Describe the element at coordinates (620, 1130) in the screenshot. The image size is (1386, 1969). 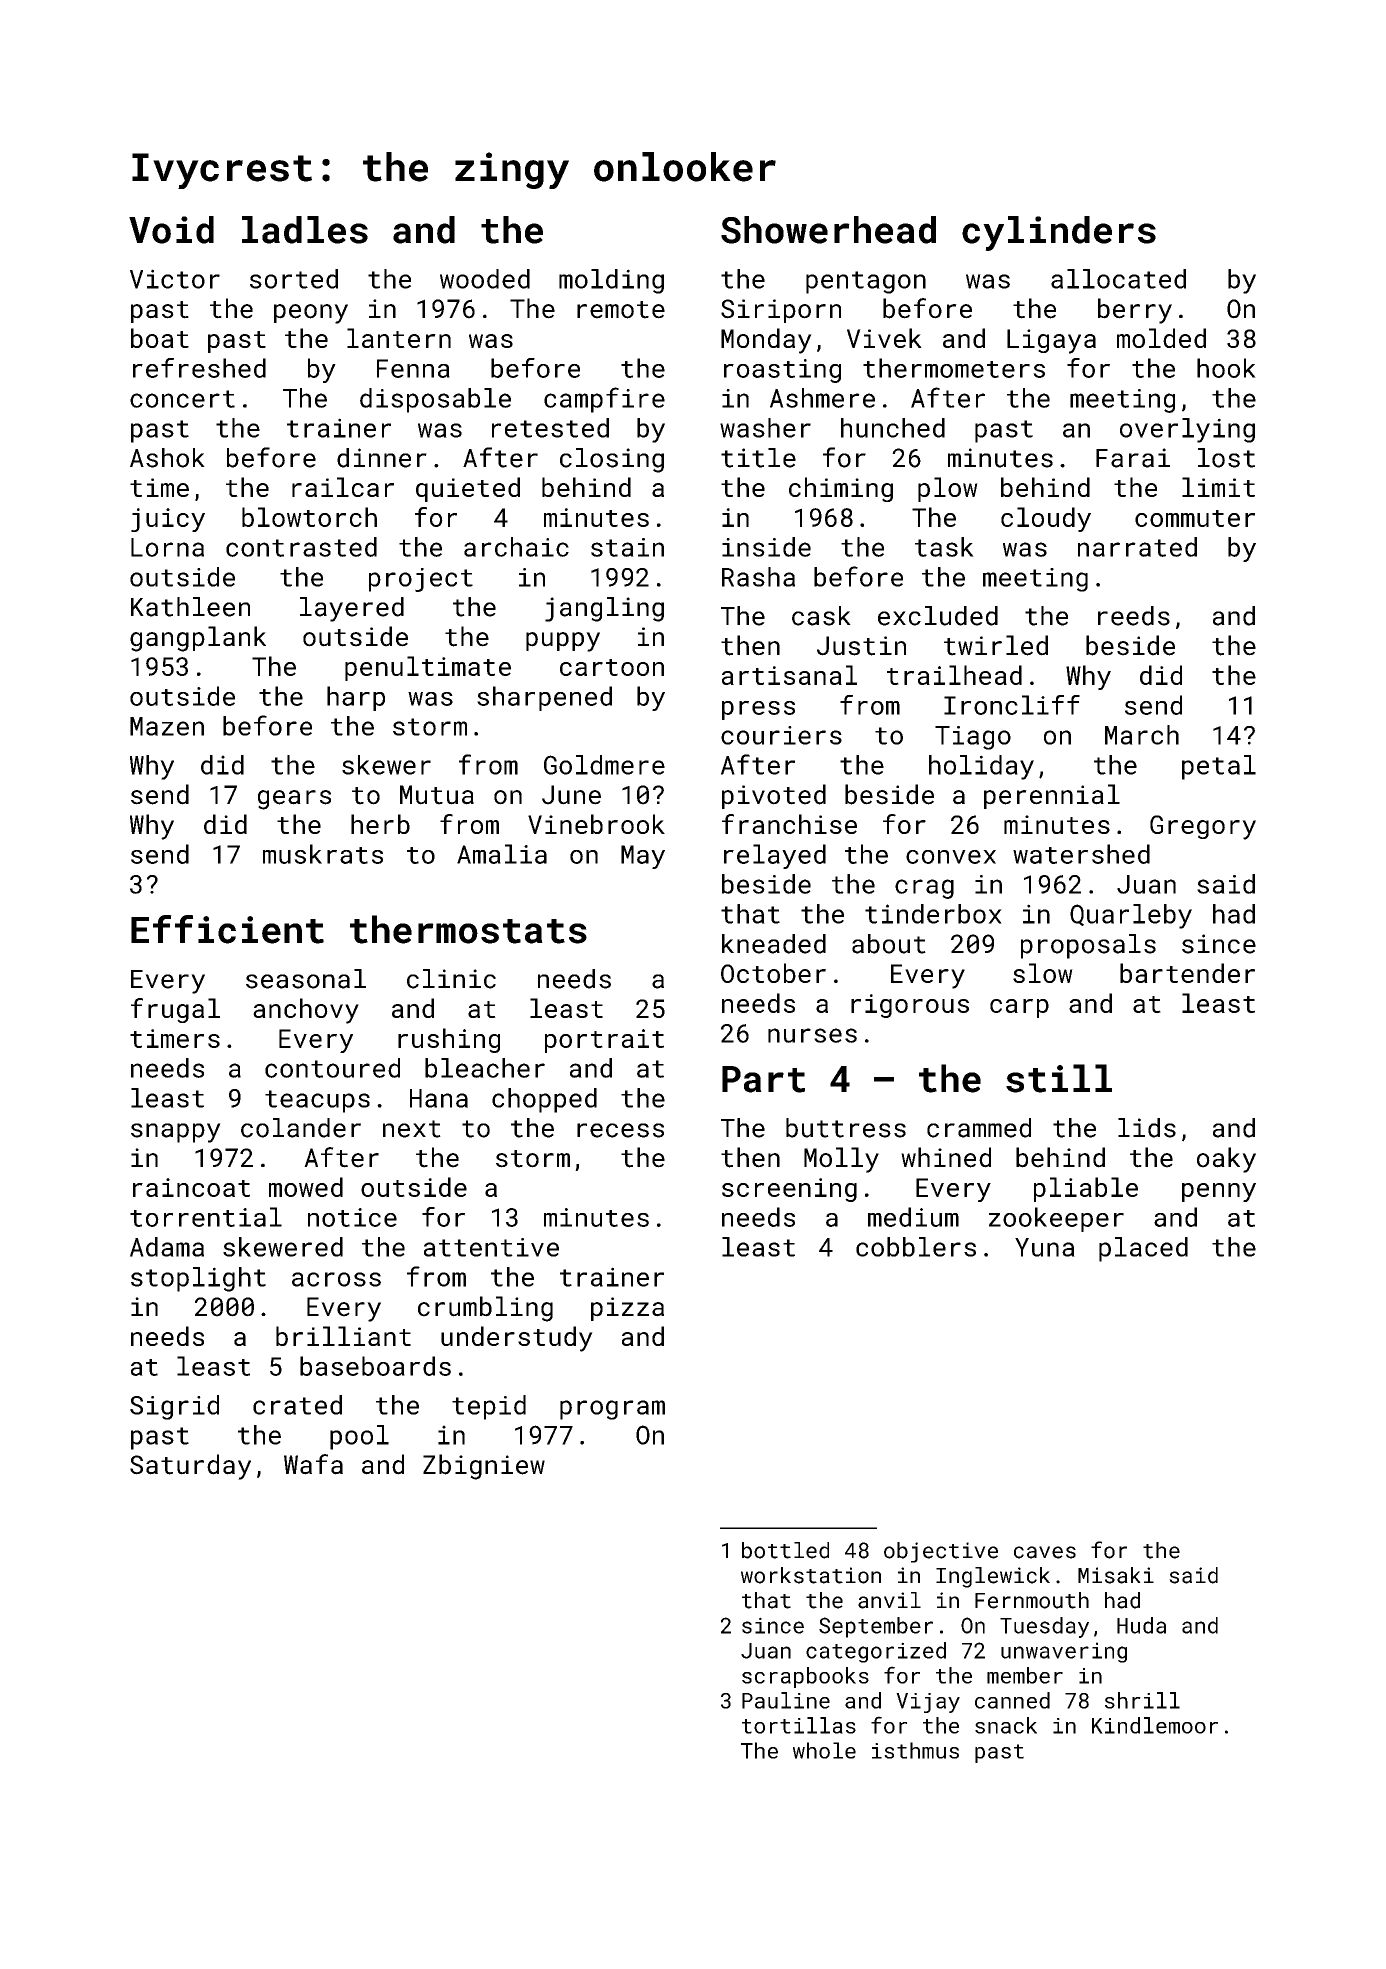
I see `recess` at that location.
